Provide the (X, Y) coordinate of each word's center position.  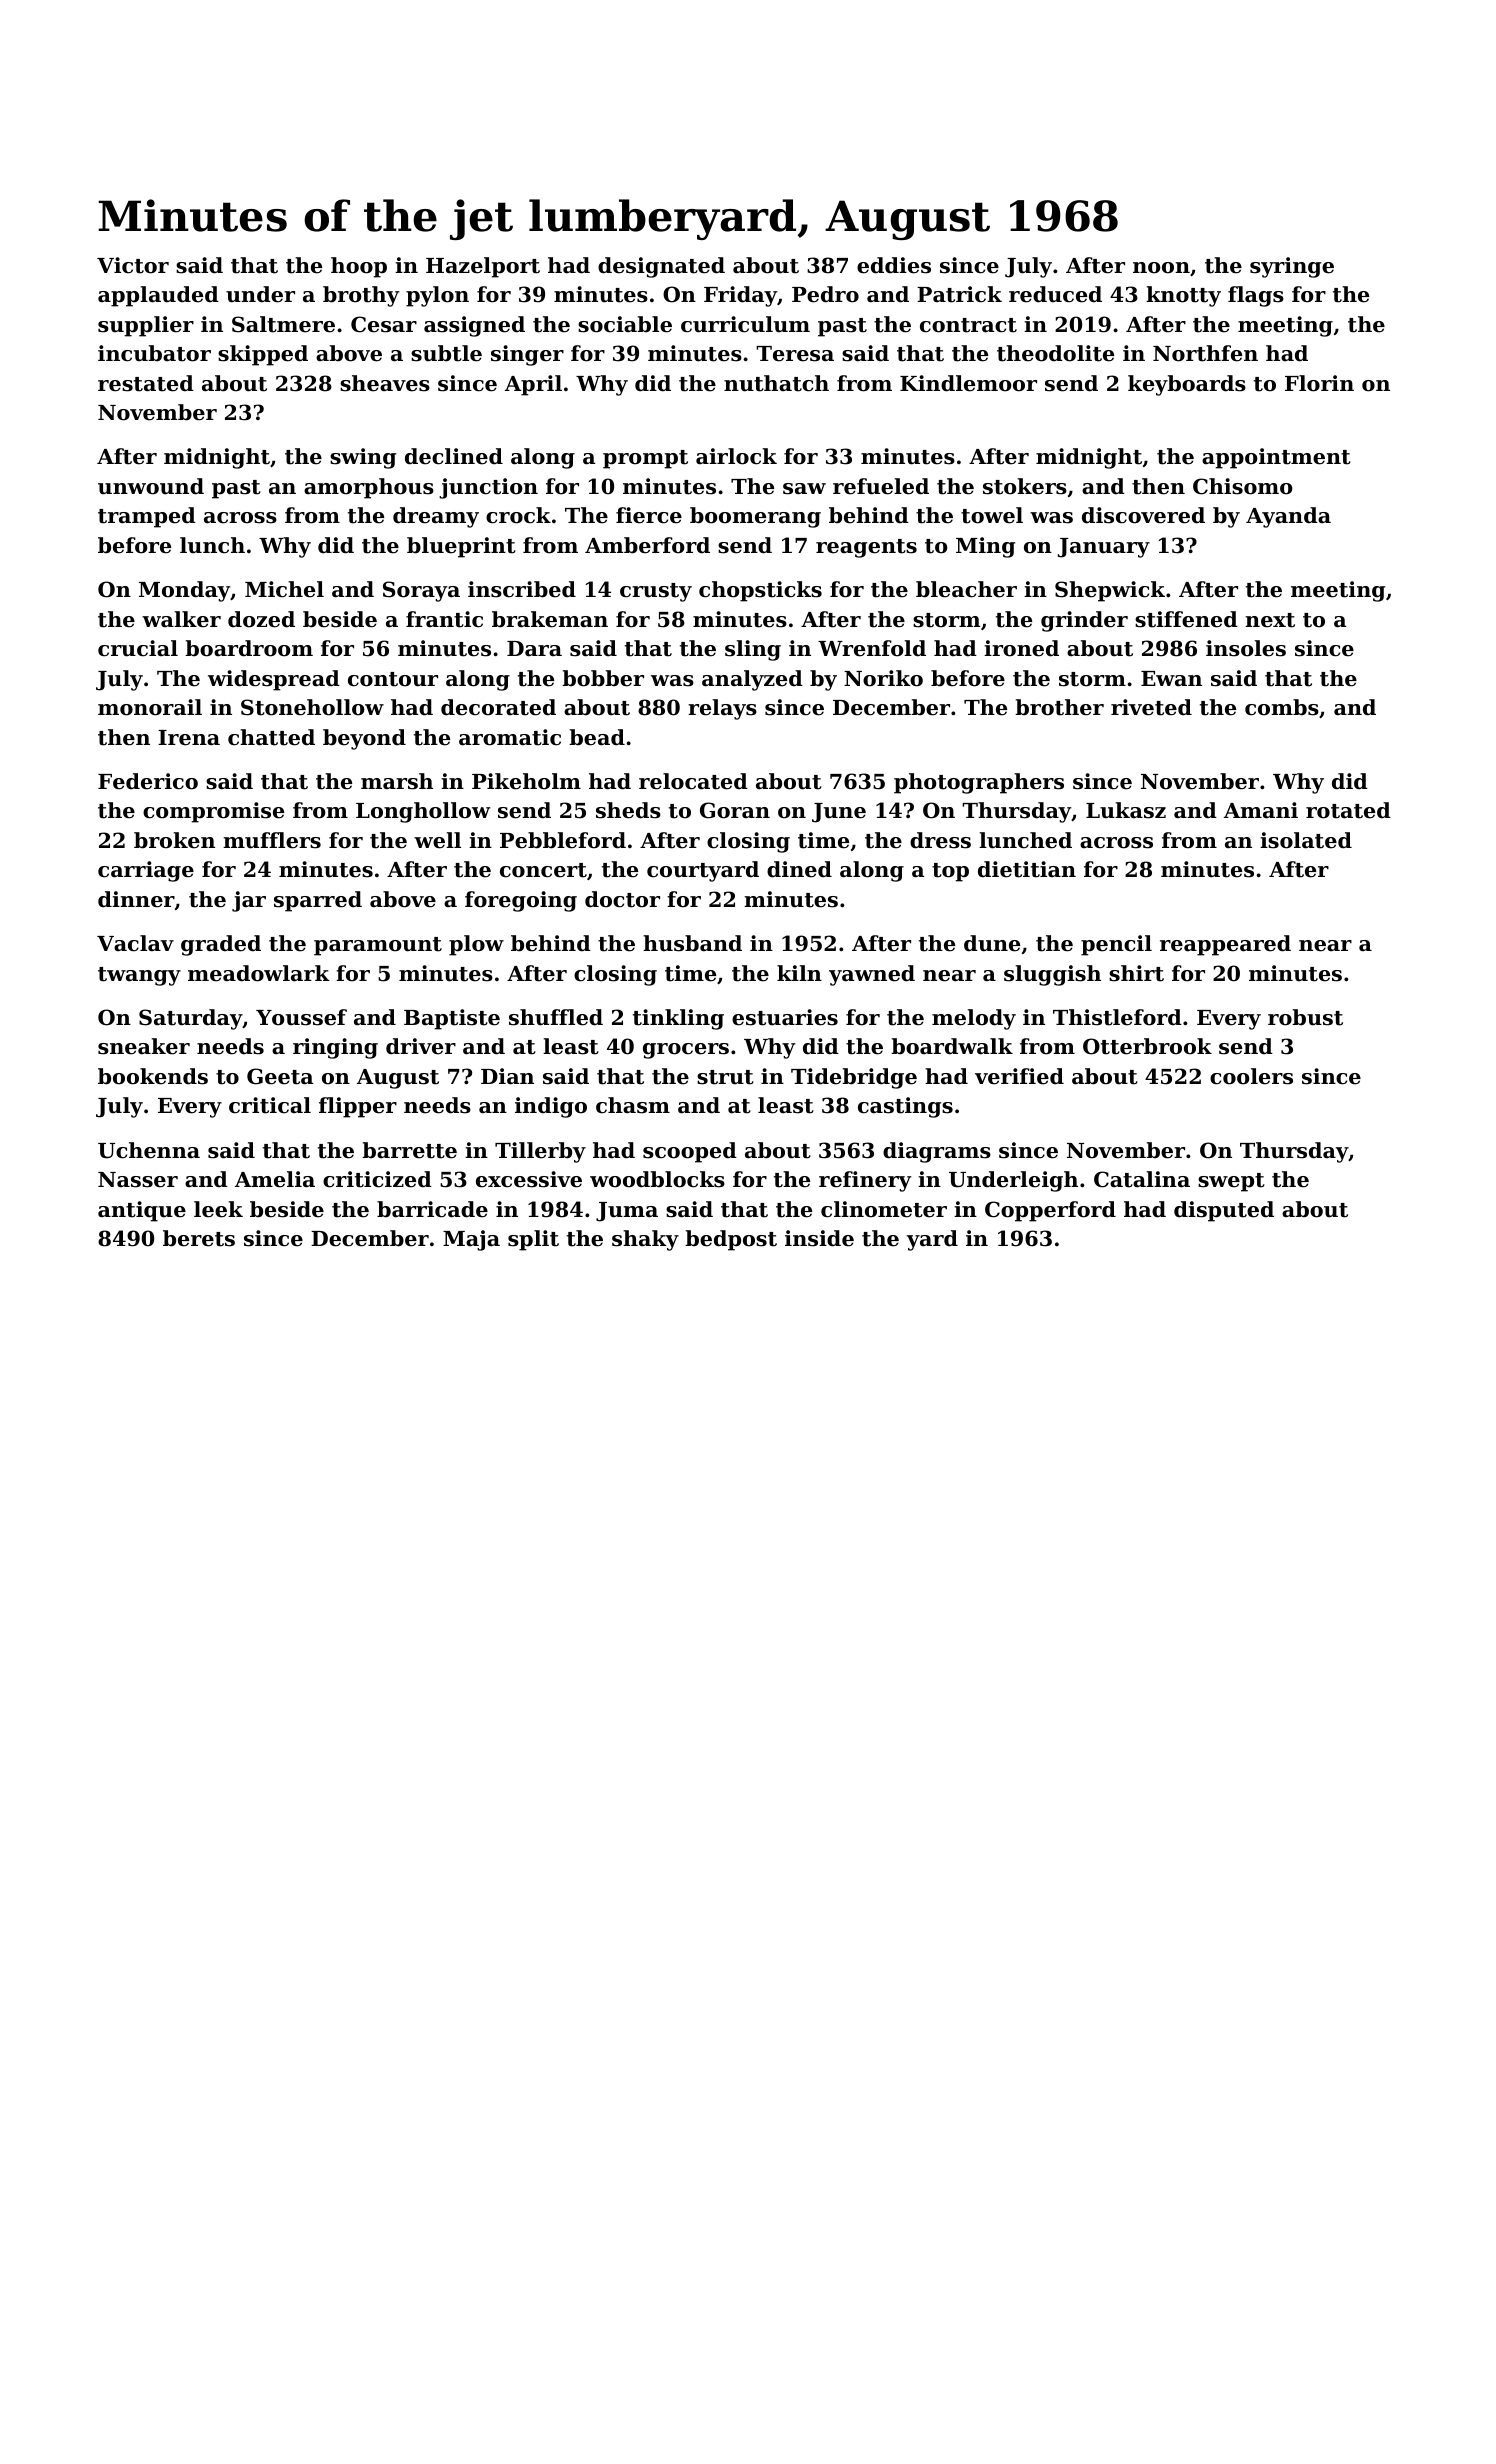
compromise (213, 812)
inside (819, 1238)
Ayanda (1288, 517)
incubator (154, 353)
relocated (693, 781)
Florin (1319, 383)
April (533, 385)
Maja (471, 1240)
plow (476, 945)
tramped (147, 517)
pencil (1116, 945)
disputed (1224, 1211)
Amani (1261, 810)
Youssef (301, 1017)
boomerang (755, 517)
